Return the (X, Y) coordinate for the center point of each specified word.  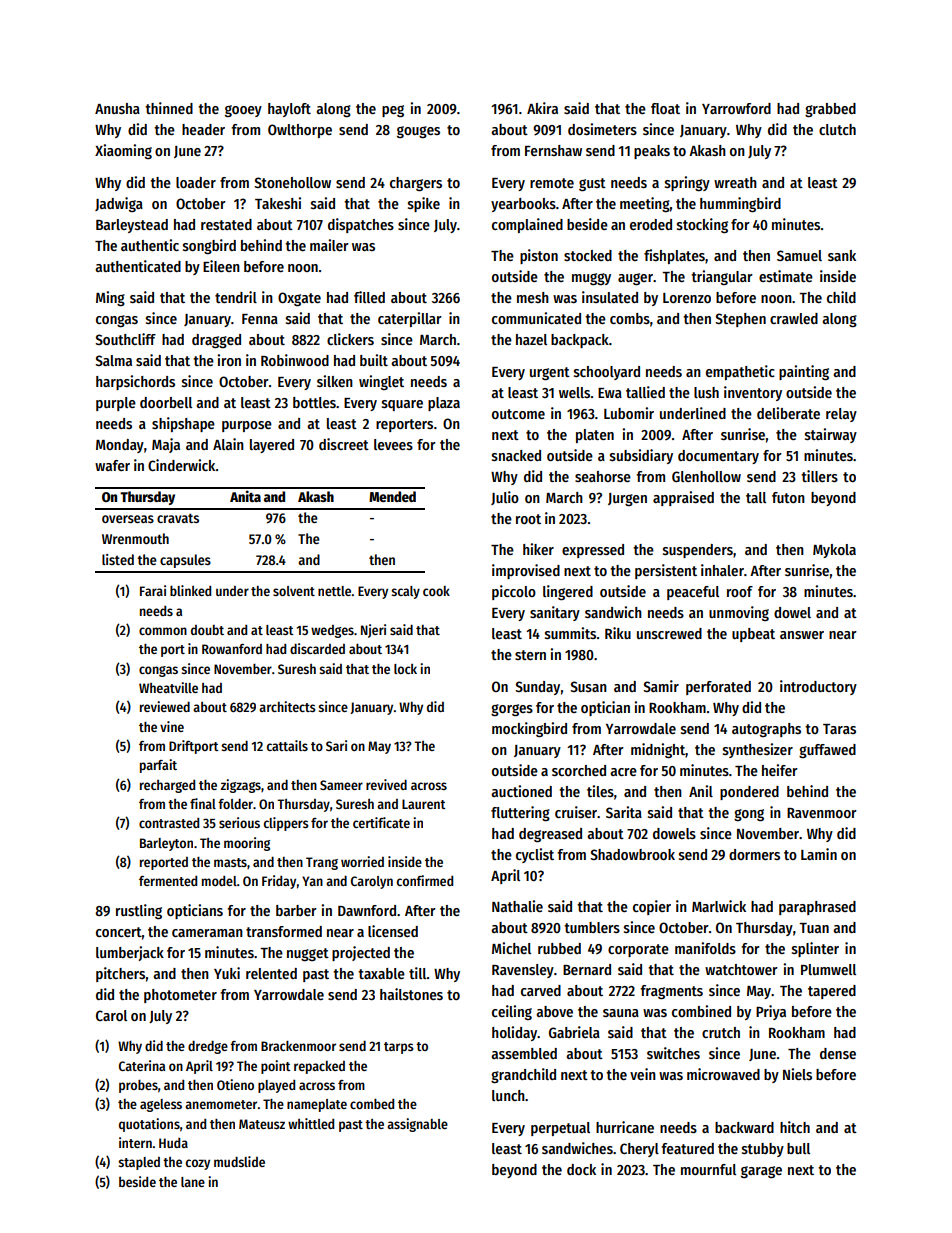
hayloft (289, 110)
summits (570, 633)
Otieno (235, 1084)
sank (842, 255)
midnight (658, 750)
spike (424, 204)
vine (172, 726)
